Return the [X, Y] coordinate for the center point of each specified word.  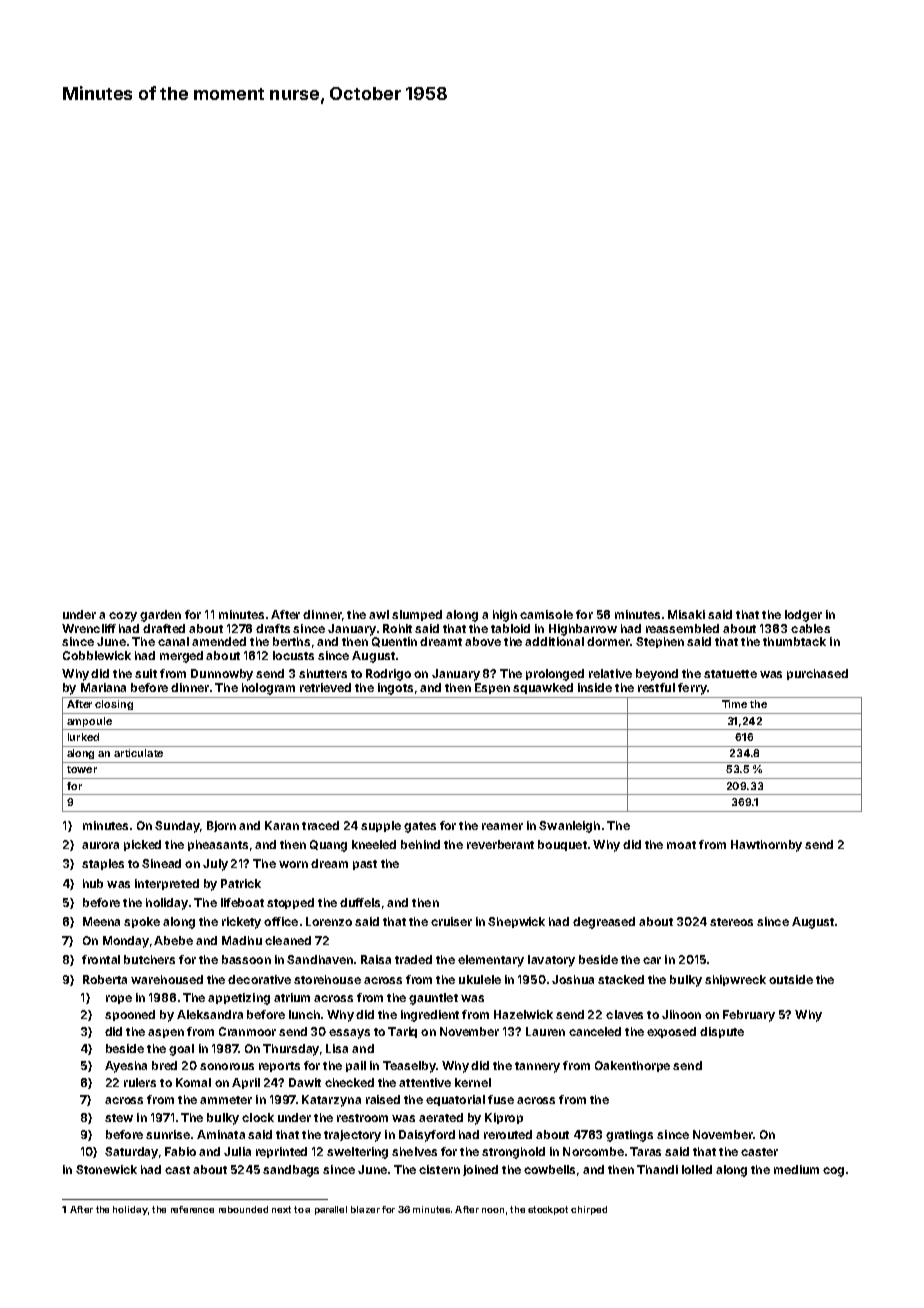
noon [493, 1210]
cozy [123, 617]
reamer [502, 826]
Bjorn [221, 826]
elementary [491, 961]
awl [379, 614]
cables [810, 628]
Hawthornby [766, 846]
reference [192, 1209]
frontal [101, 959]
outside [791, 979]
